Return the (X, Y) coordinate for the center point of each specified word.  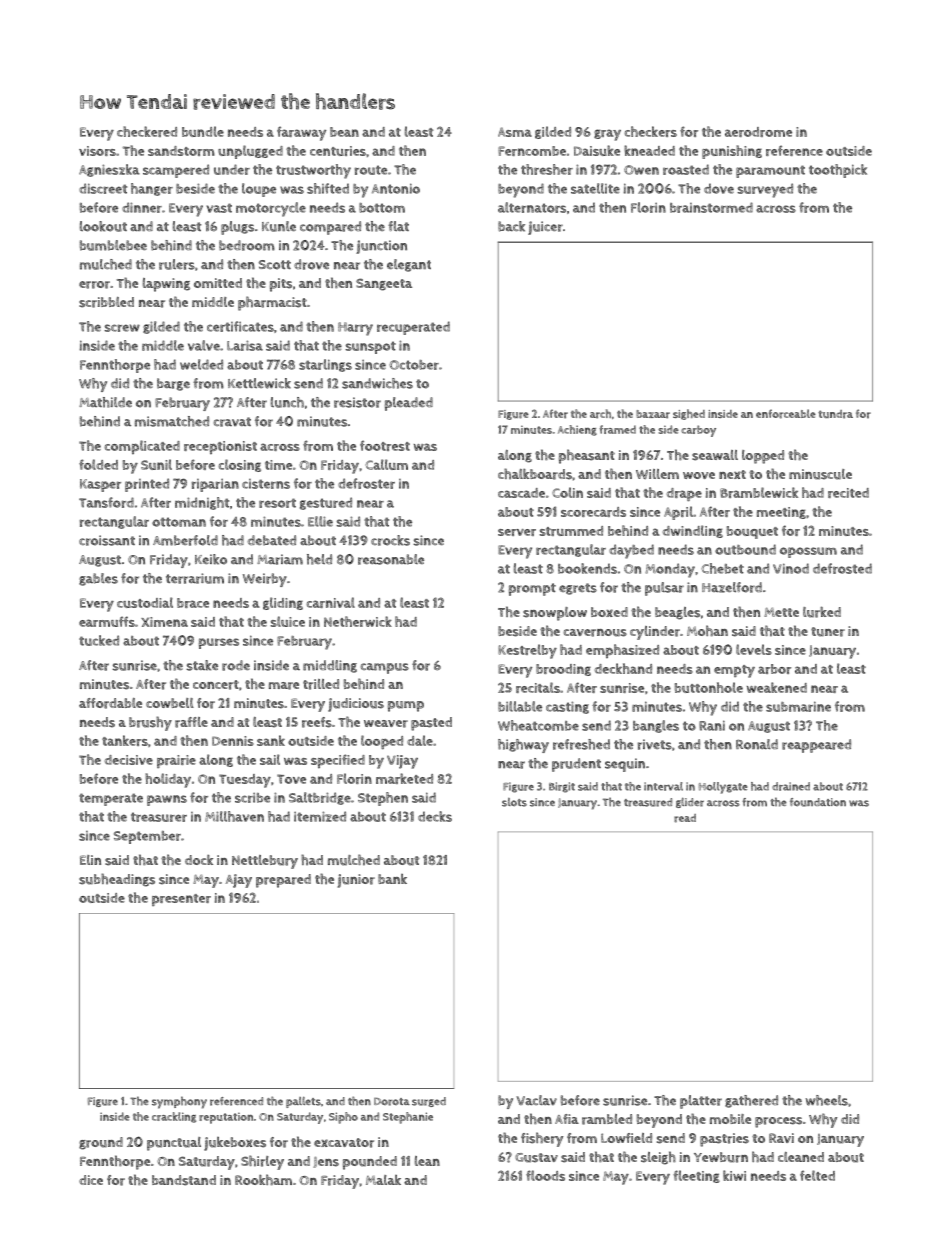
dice (91, 1180)
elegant (409, 265)
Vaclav (536, 1100)
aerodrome (758, 132)
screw (122, 328)
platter (701, 1102)
